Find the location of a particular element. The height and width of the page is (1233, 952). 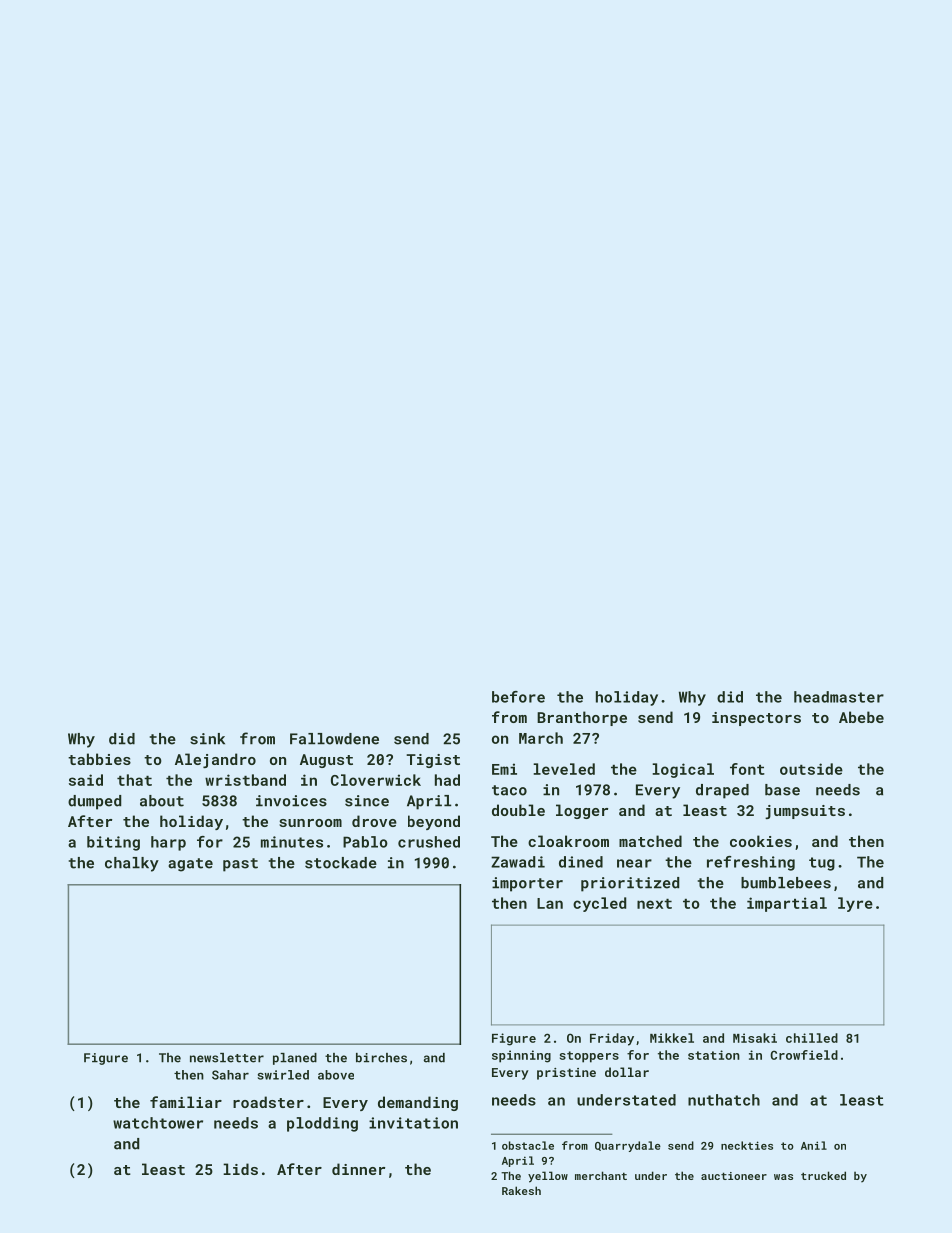

sink is located at coordinates (207, 739).
